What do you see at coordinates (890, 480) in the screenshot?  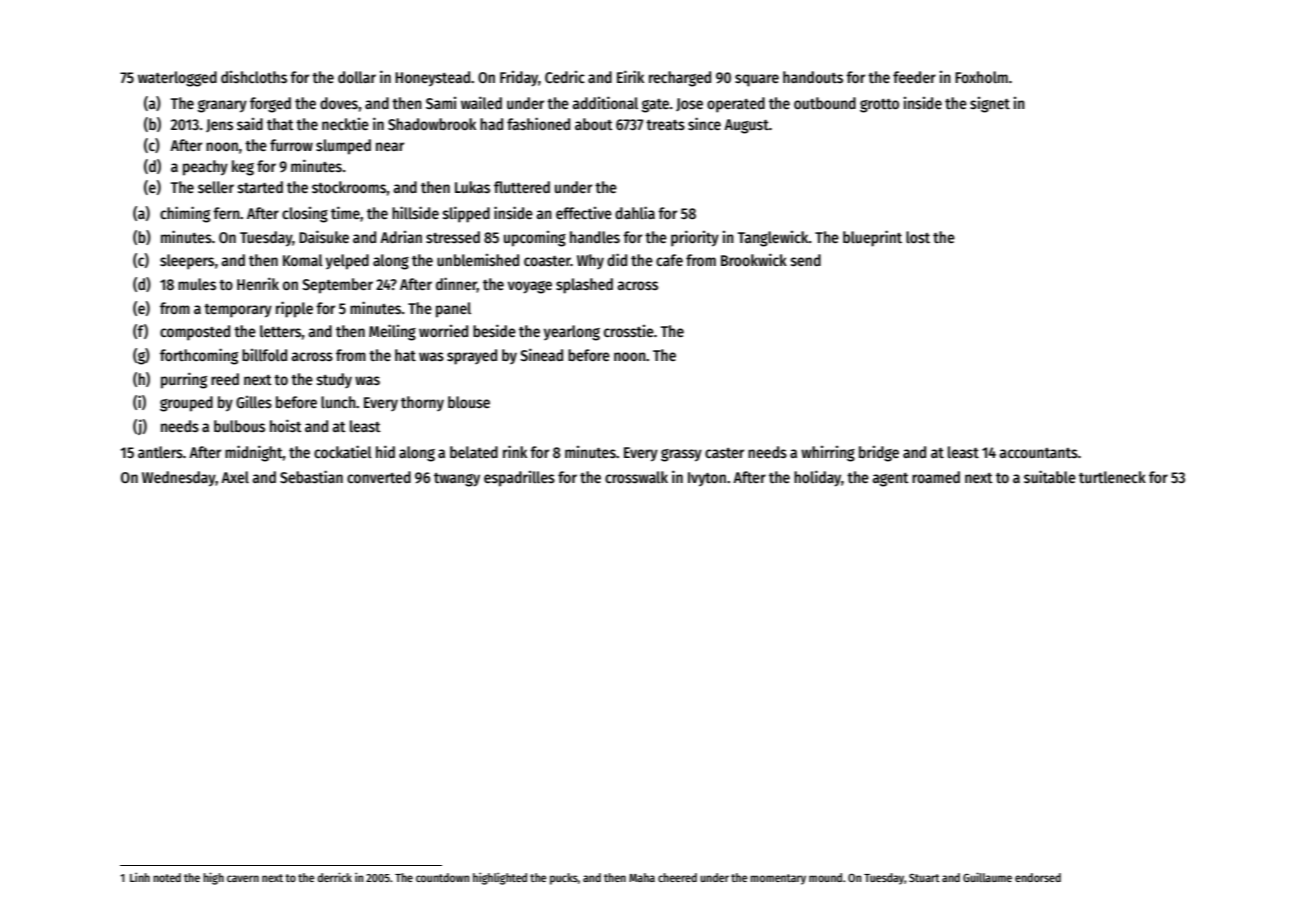 I see `agent` at bounding box center [890, 480].
